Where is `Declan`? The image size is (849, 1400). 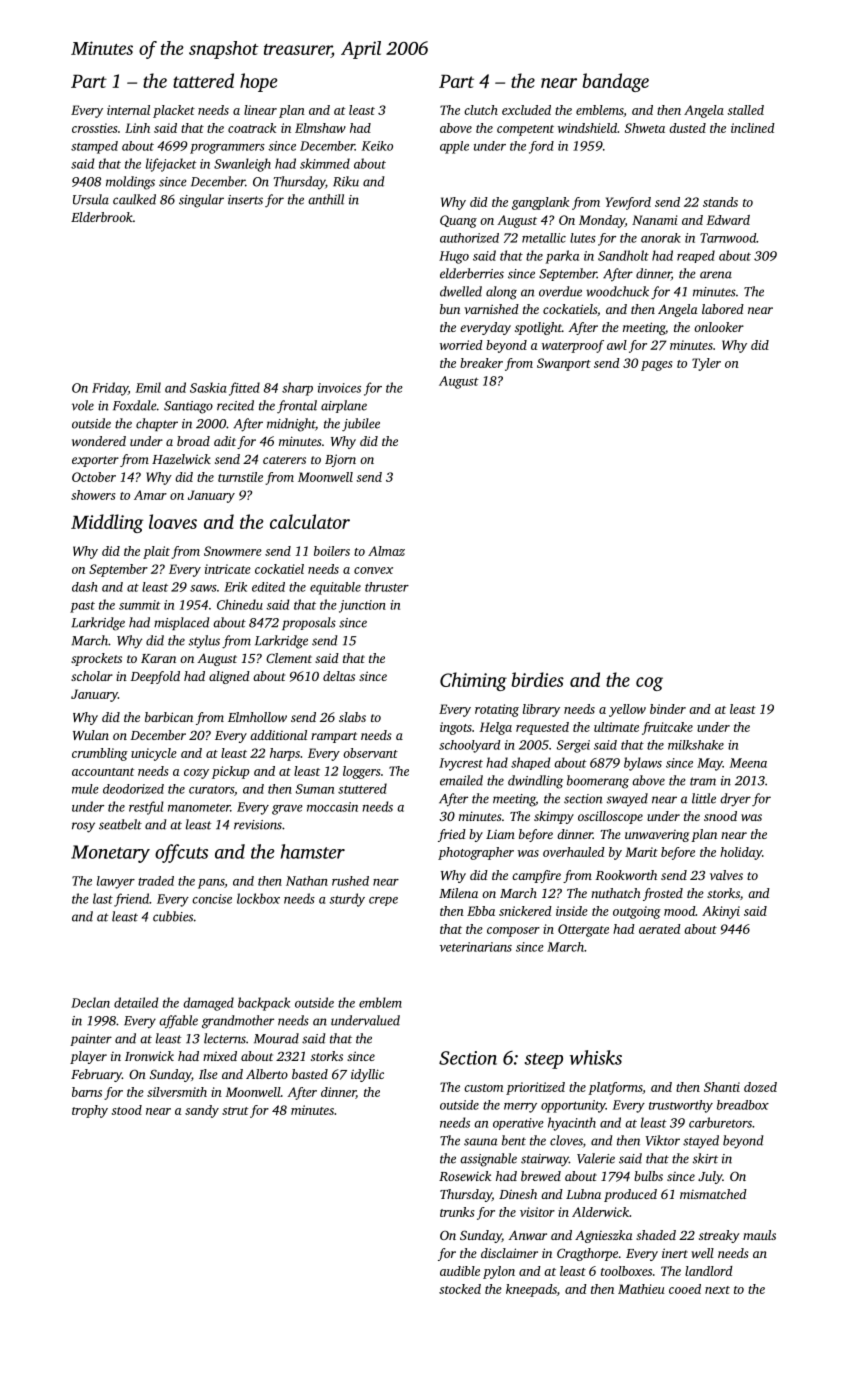 Declan is located at coordinates (90, 1002).
